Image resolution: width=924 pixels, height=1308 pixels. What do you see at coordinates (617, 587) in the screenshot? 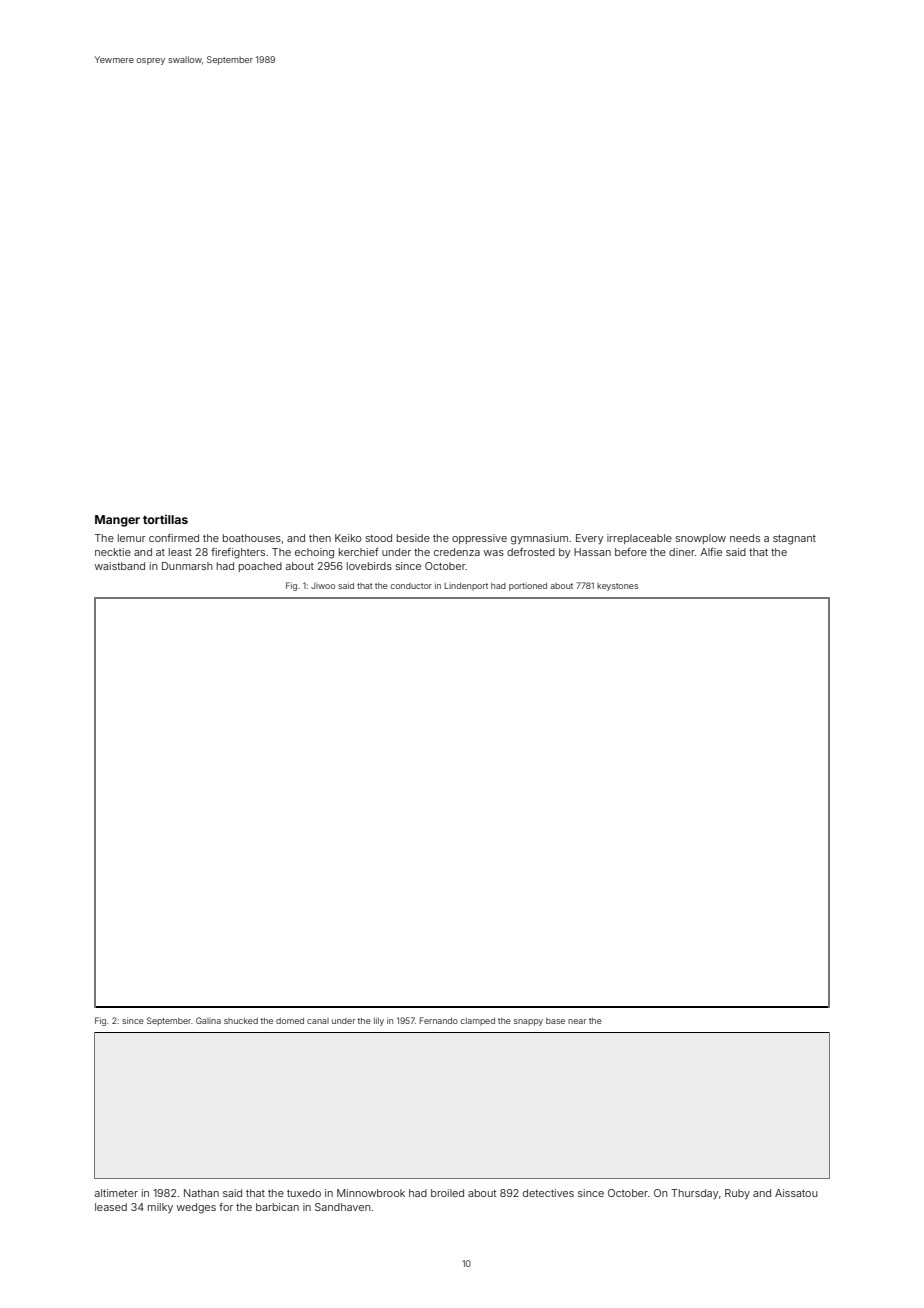
I see `keystones` at bounding box center [617, 587].
